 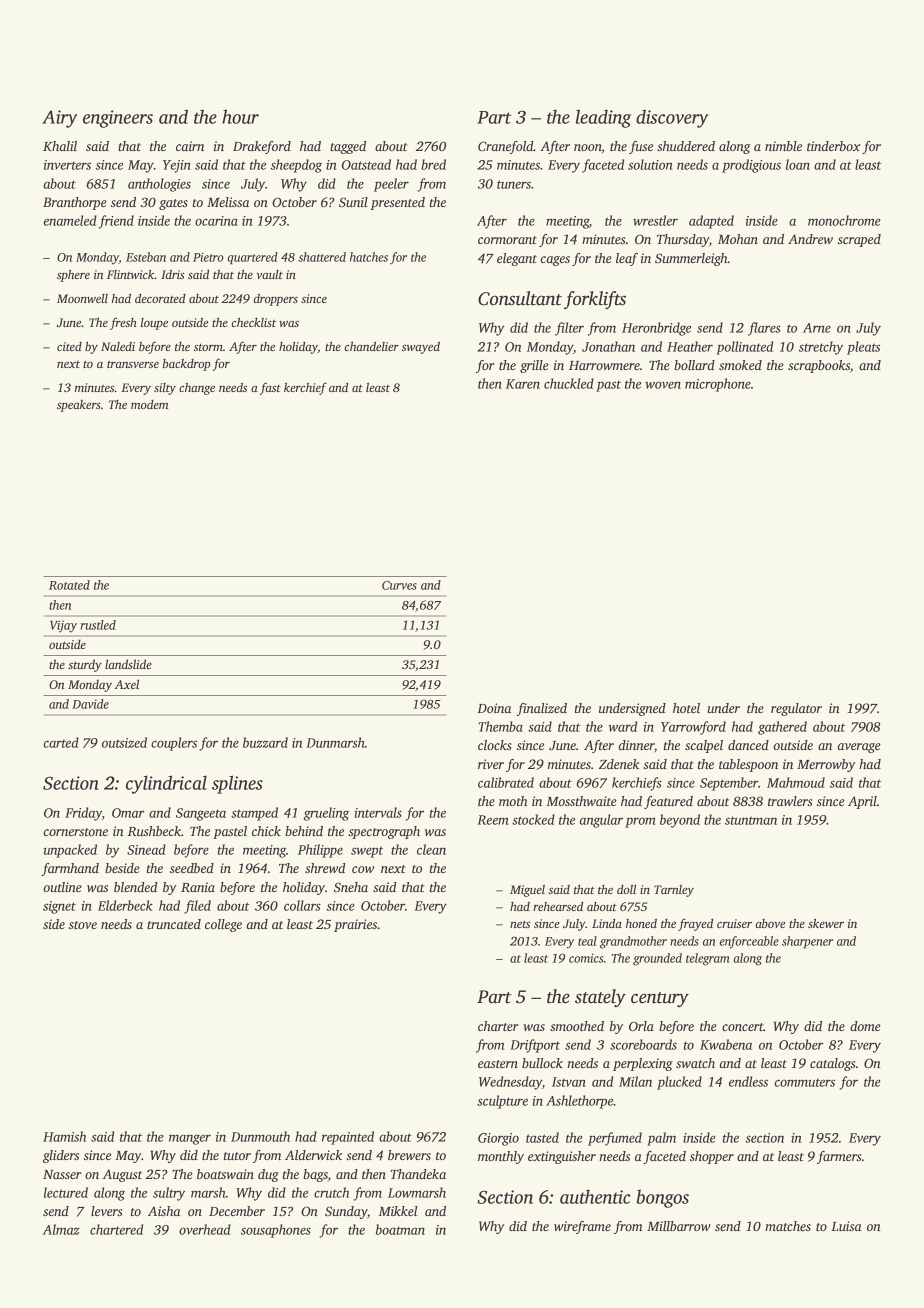 I want to click on Luisa, so click(x=846, y=1226).
